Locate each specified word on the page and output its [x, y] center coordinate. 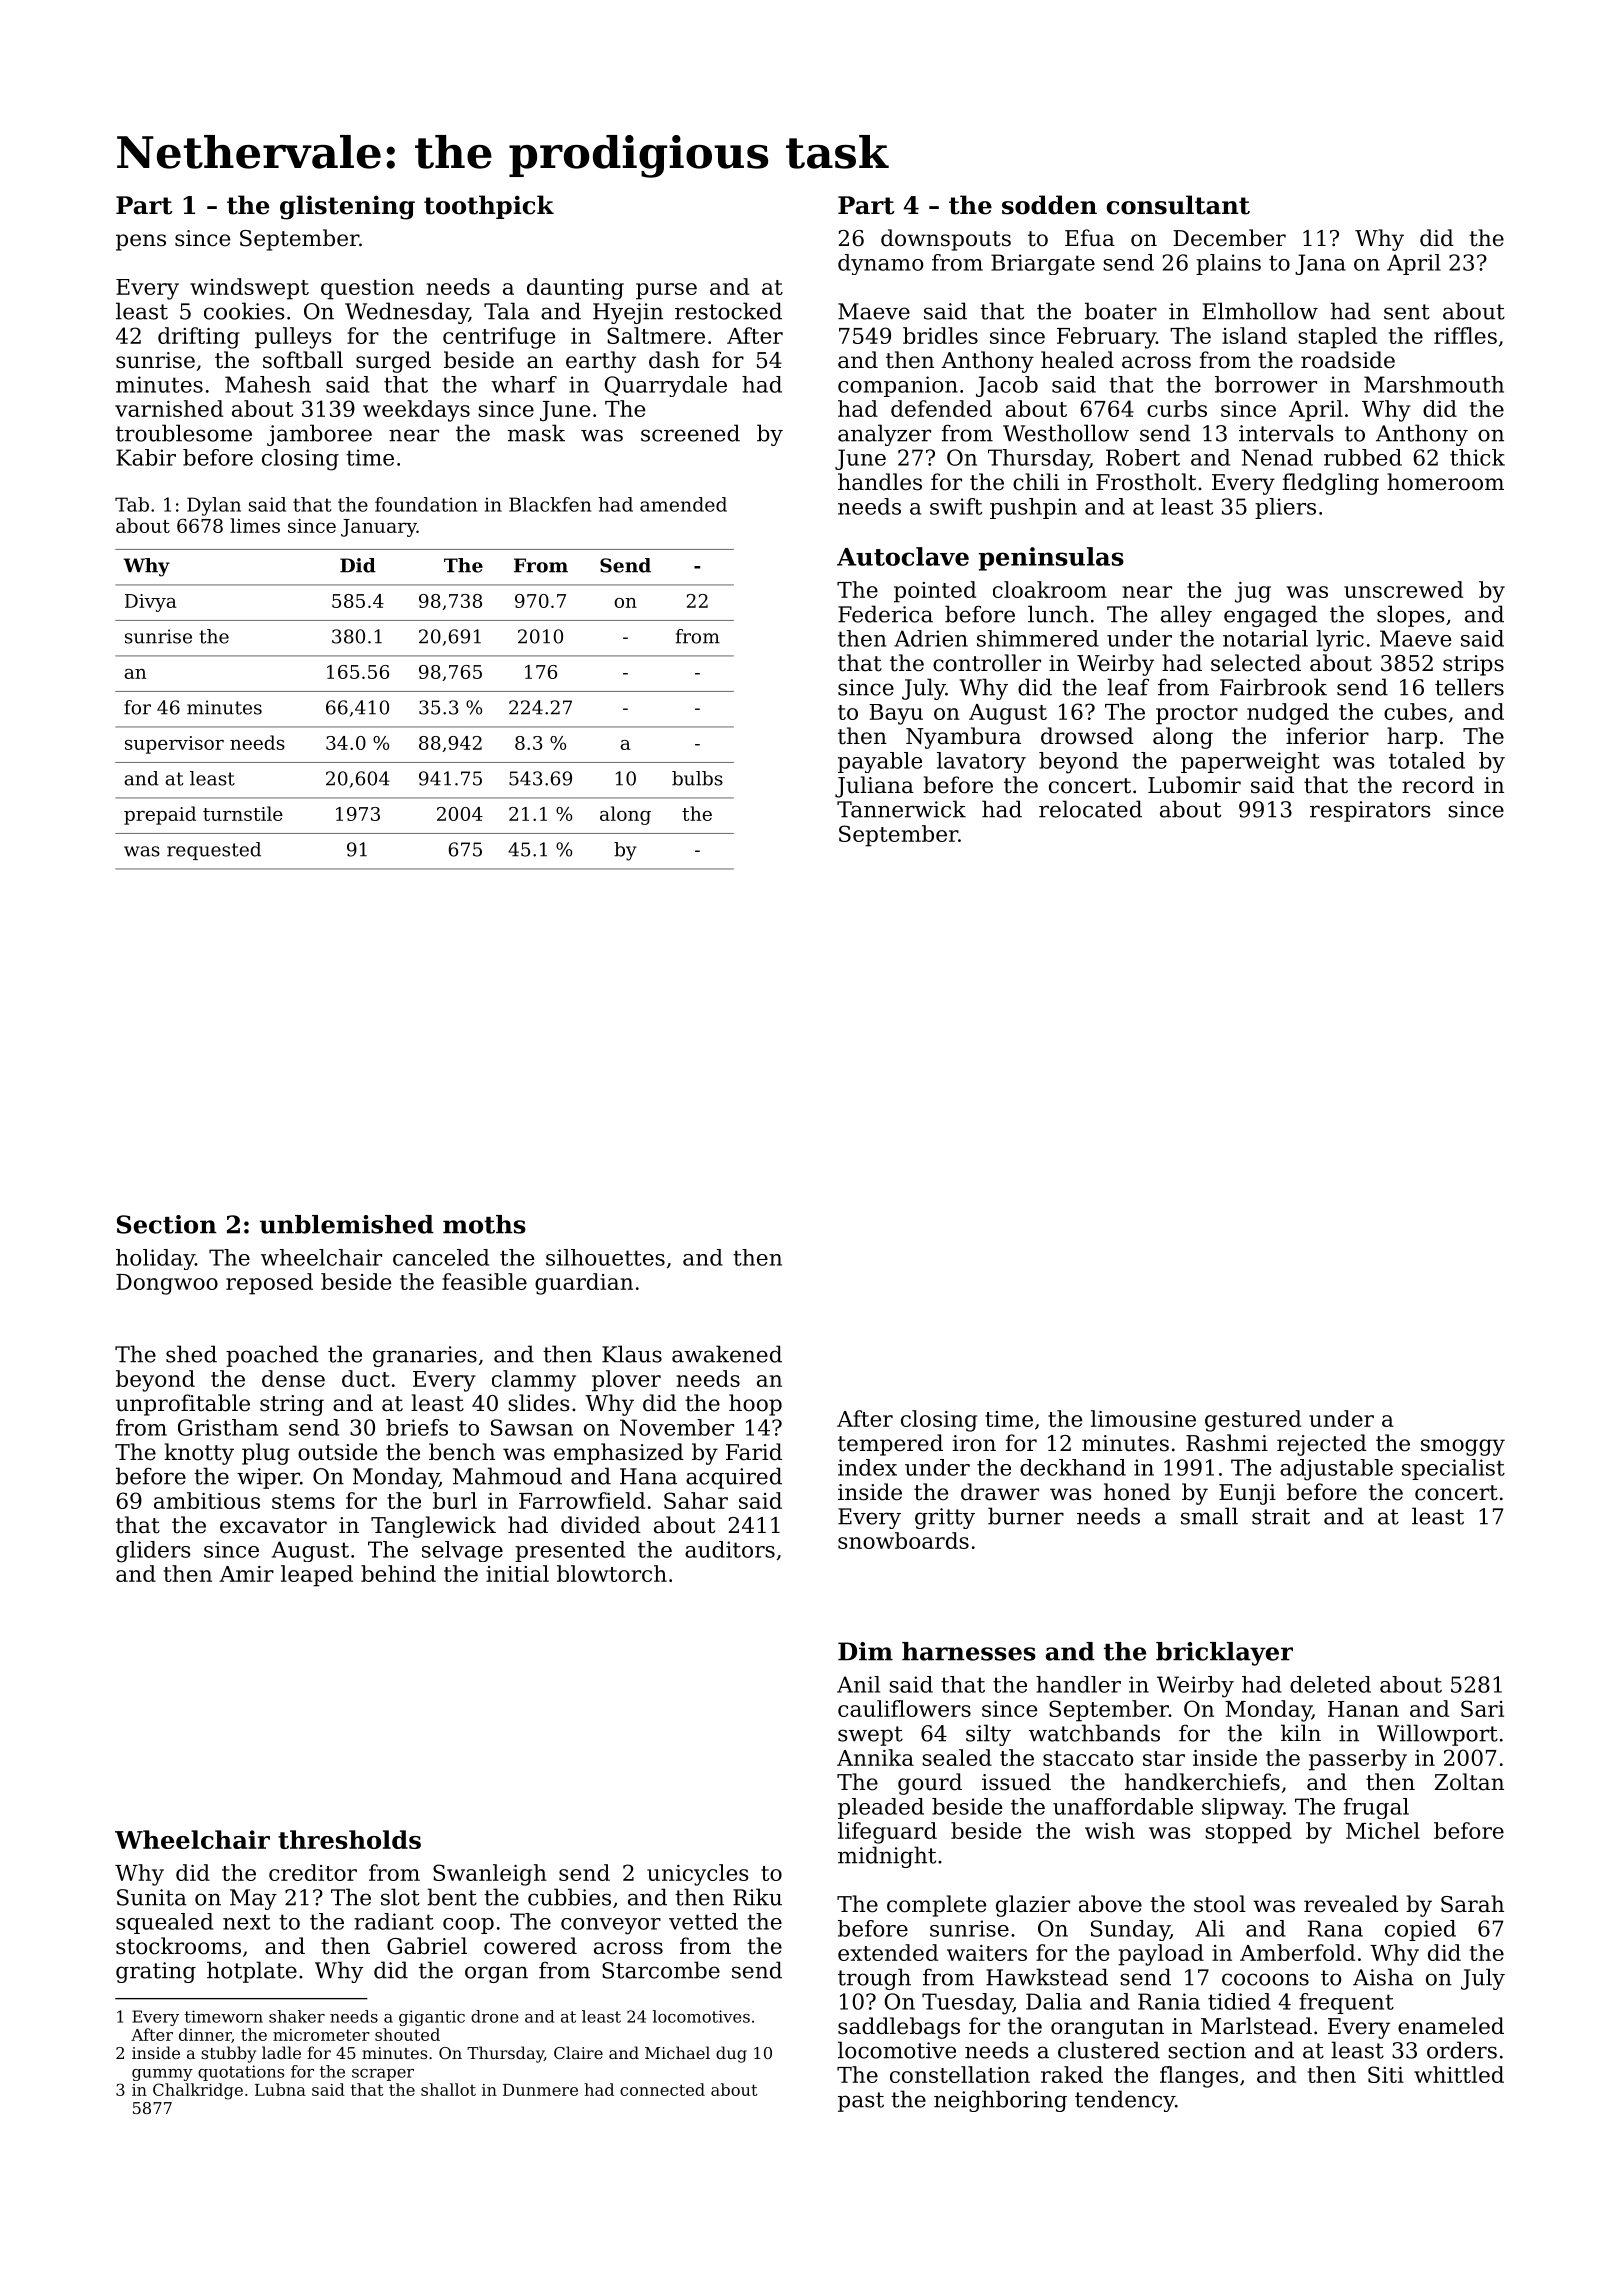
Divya [151, 603]
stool [1220, 1904]
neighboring [1000, 2101]
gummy [162, 2075]
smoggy [1463, 1447]
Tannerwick [901, 809]
